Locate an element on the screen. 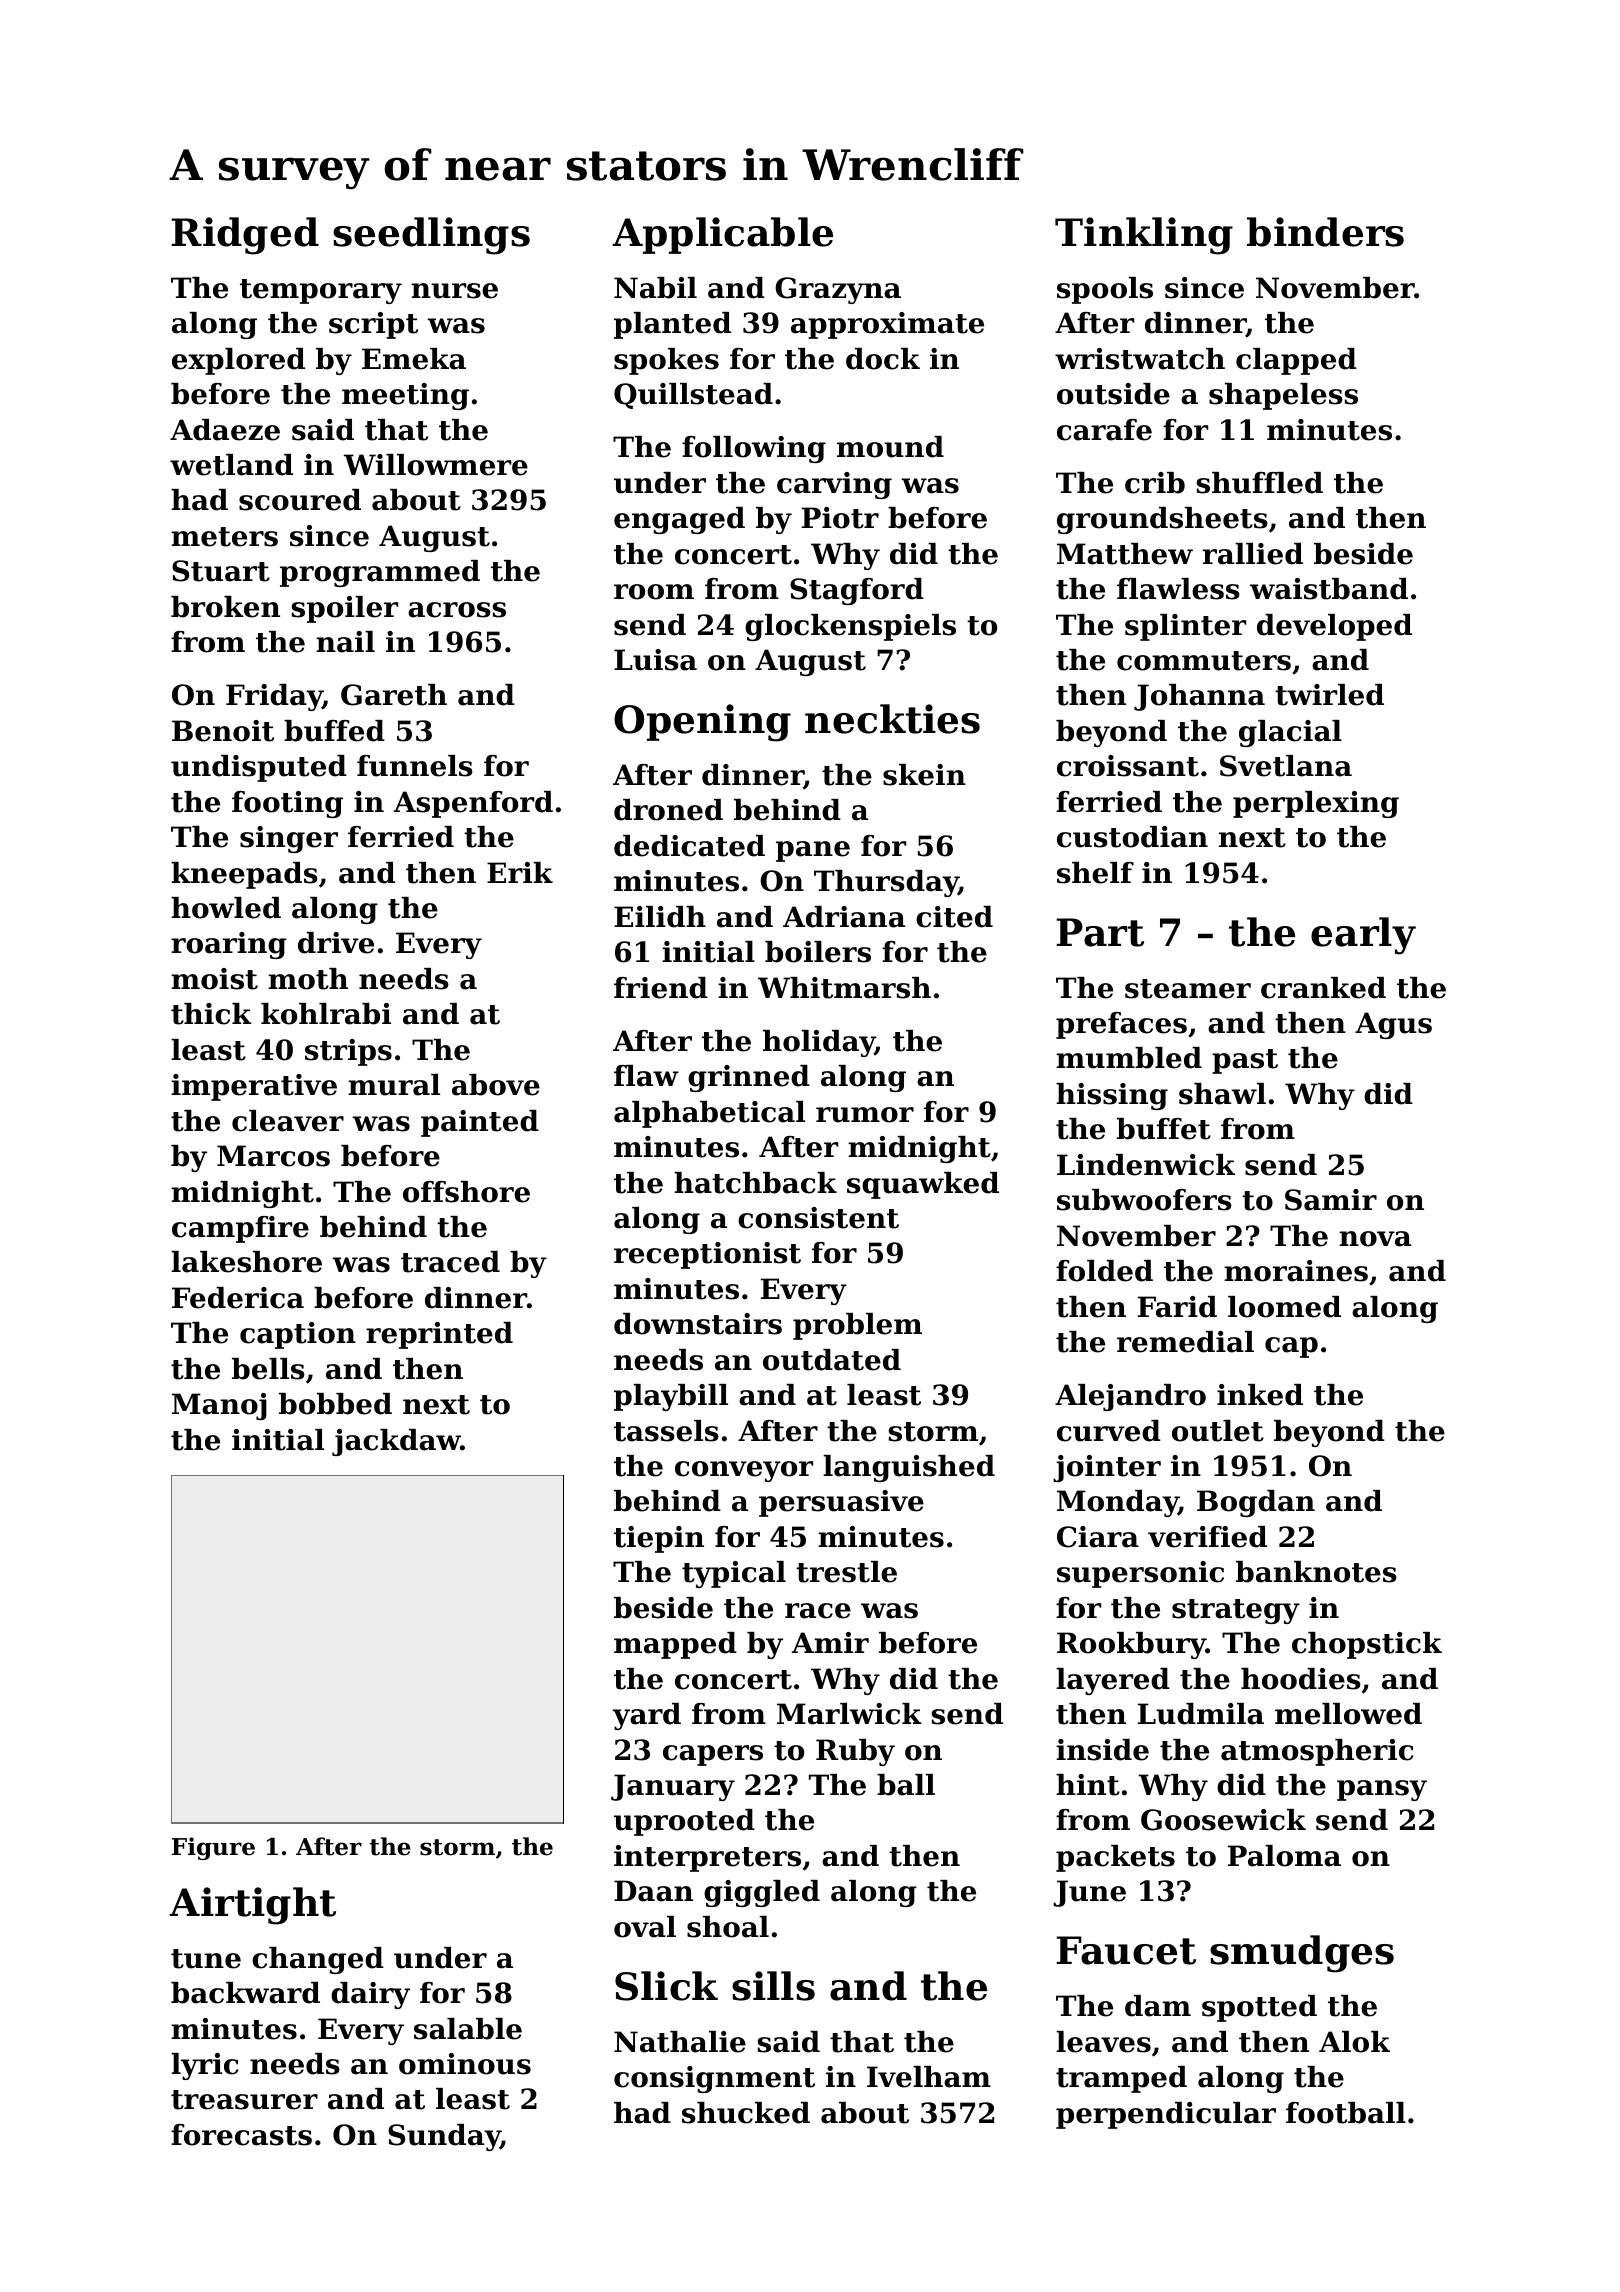 The image size is (1620, 2292). Willowmere is located at coordinates (435, 465).
